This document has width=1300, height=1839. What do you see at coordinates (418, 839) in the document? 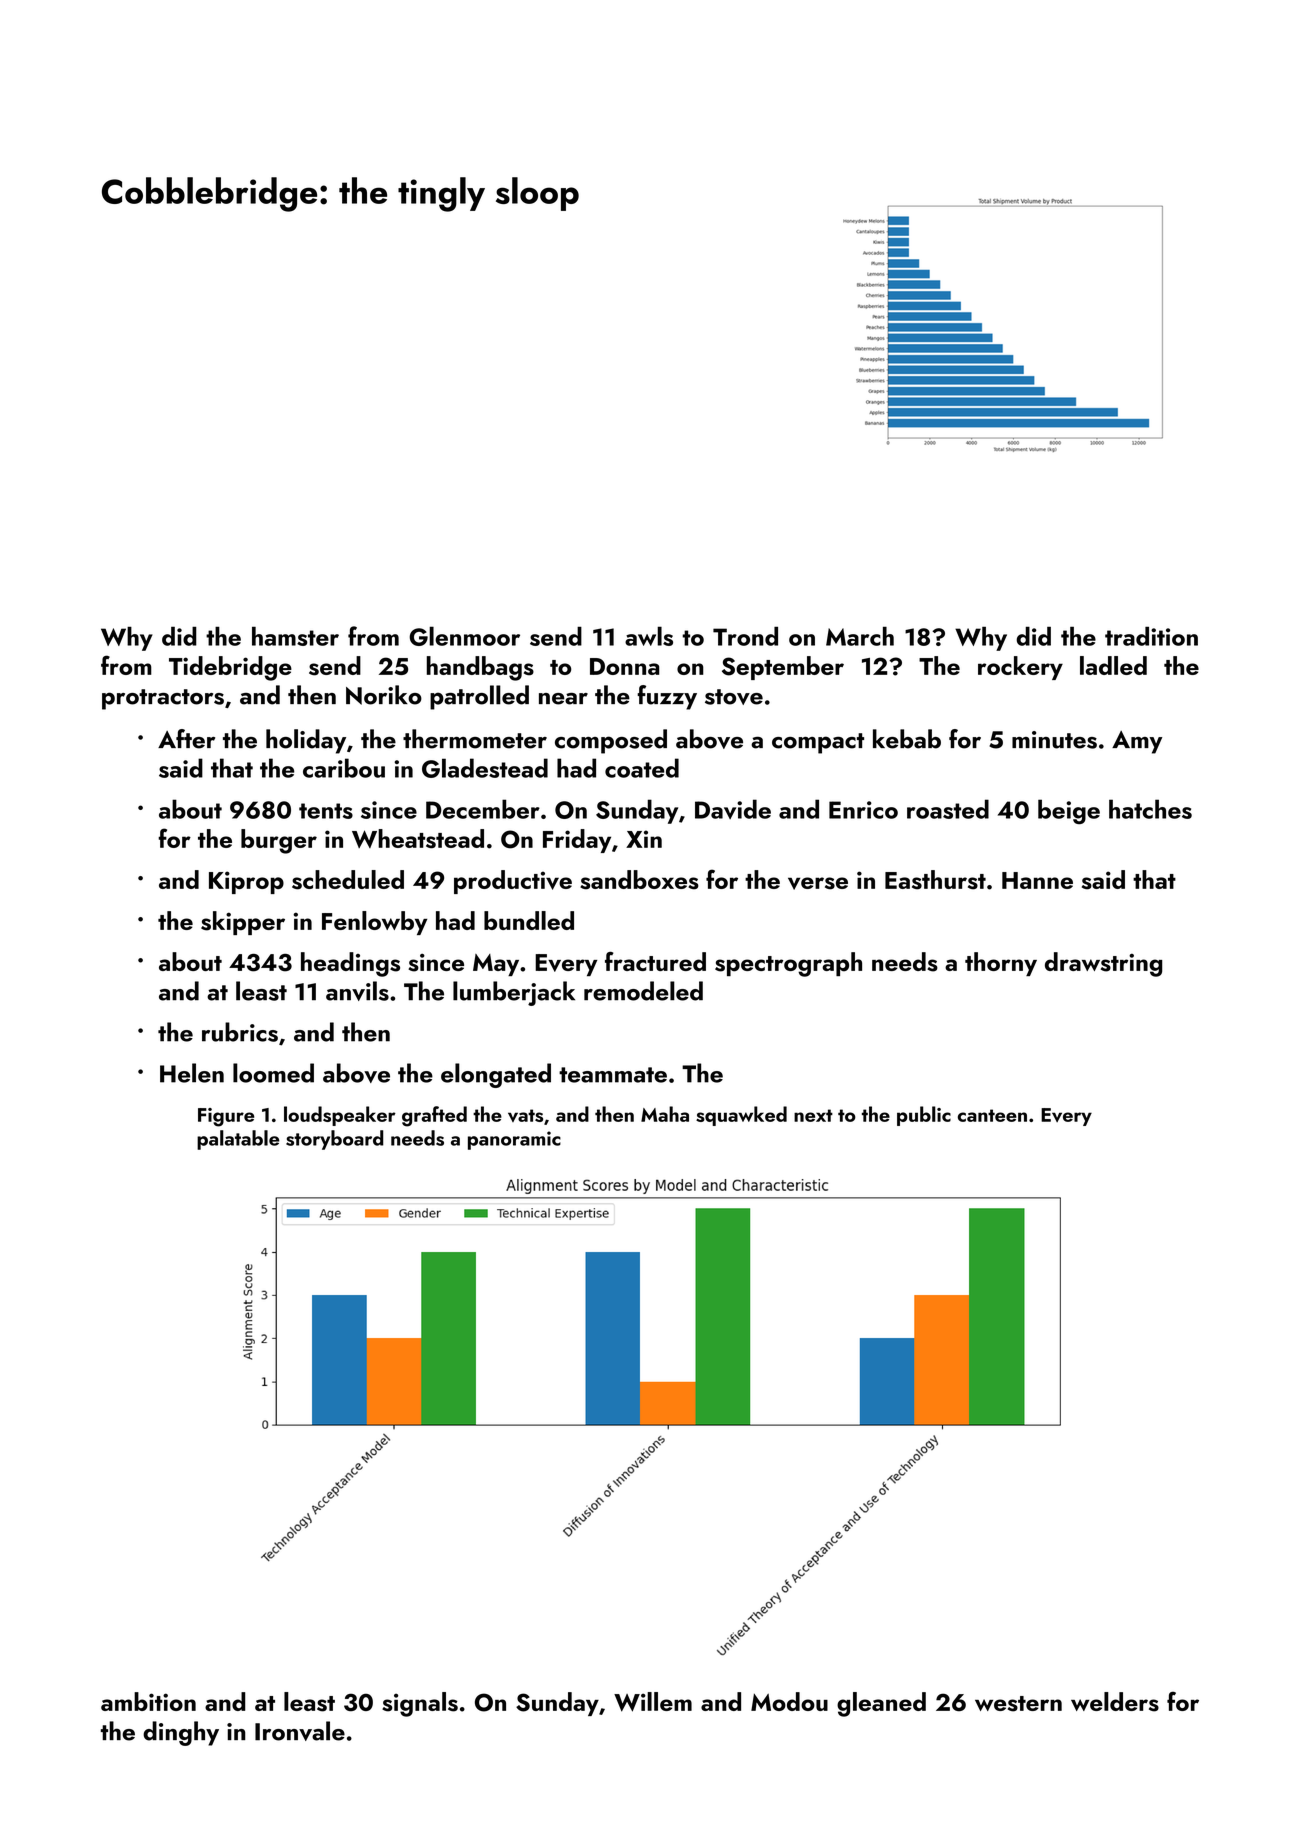
I see `Wheatstead` at bounding box center [418, 839].
